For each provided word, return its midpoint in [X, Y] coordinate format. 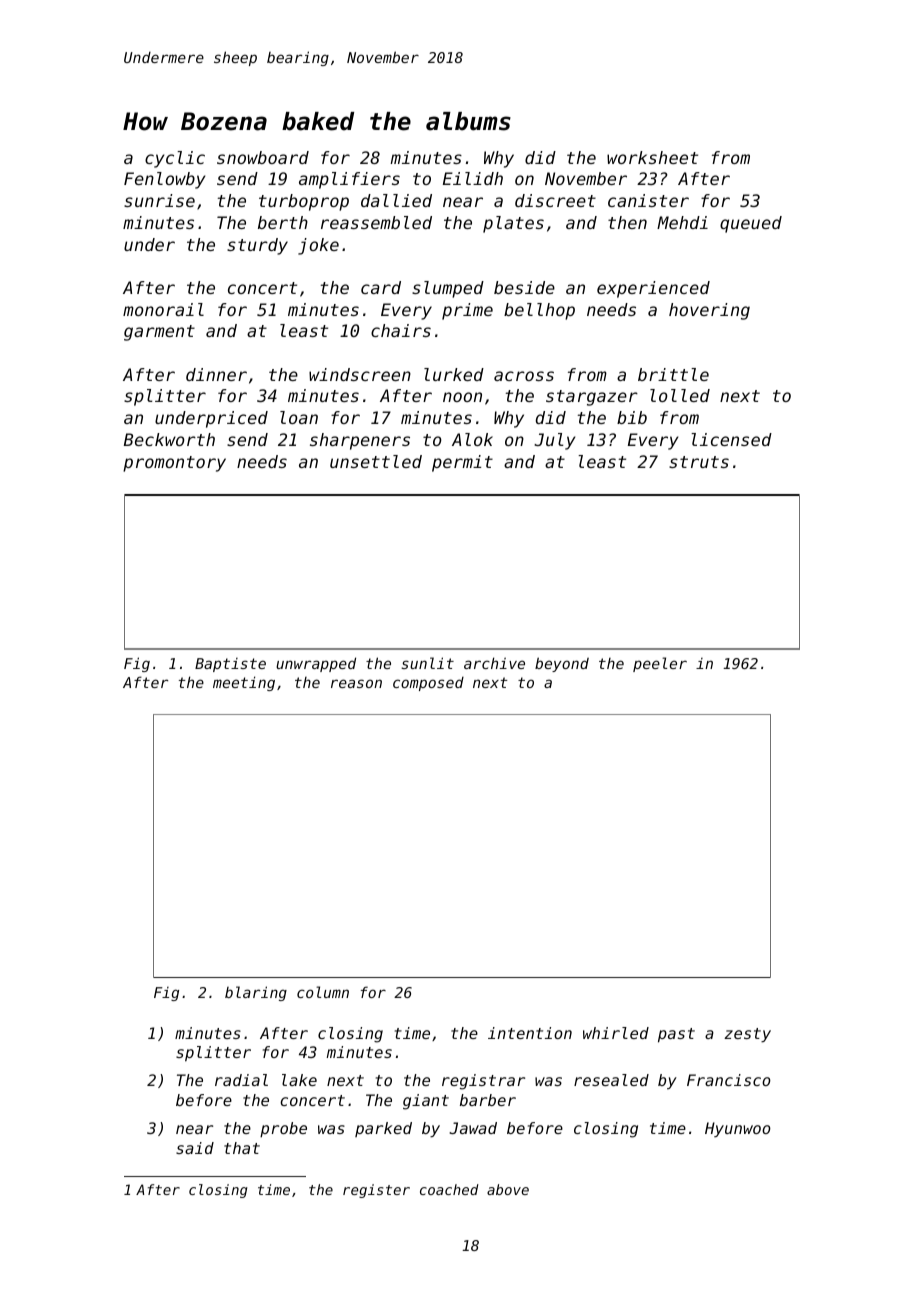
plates [513, 224]
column [323, 992]
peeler [660, 664]
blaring [256, 993]
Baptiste [230, 665]
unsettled [376, 461]
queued [751, 224]
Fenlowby [164, 180]
